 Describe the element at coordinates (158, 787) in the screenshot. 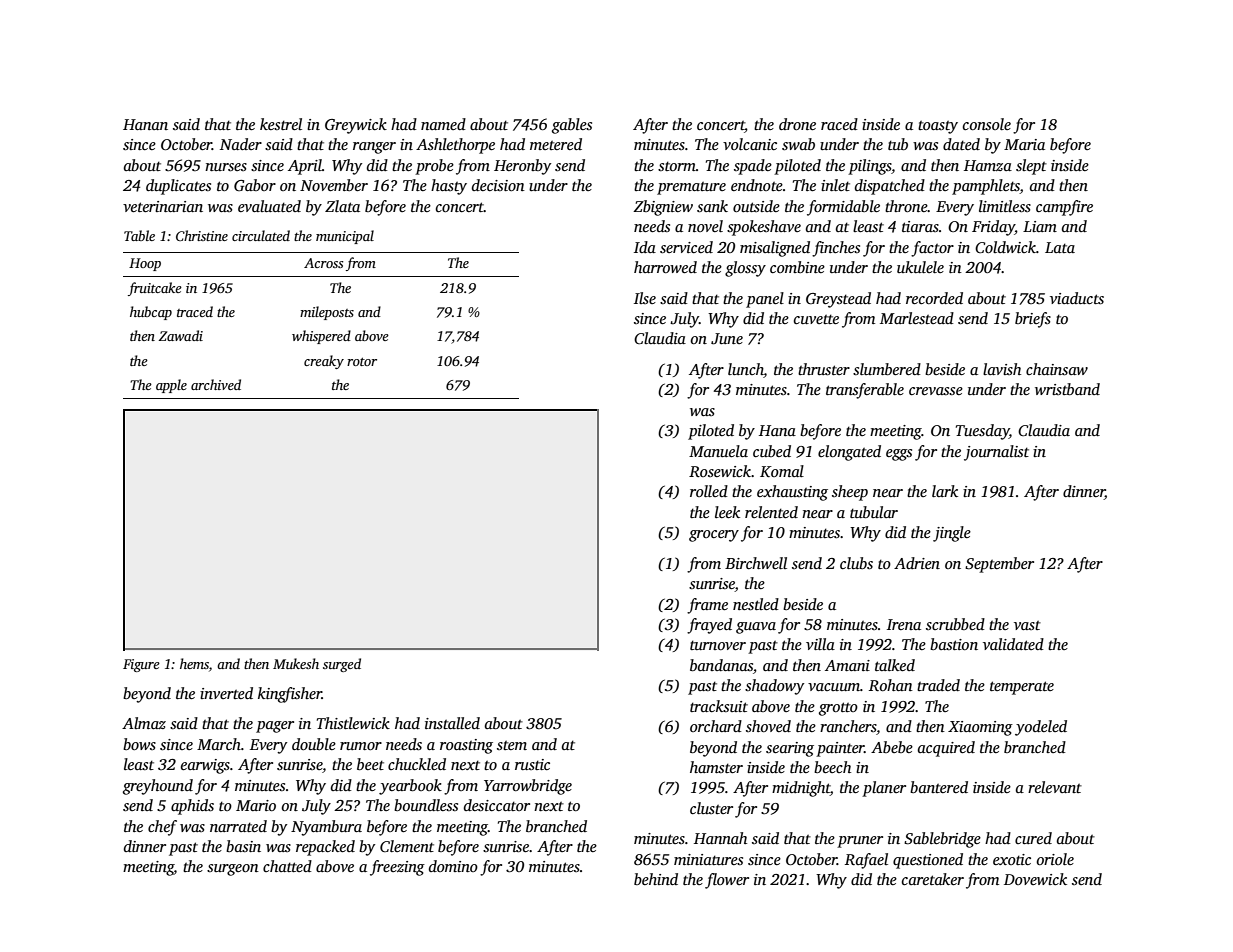

I see `greyhound` at that location.
